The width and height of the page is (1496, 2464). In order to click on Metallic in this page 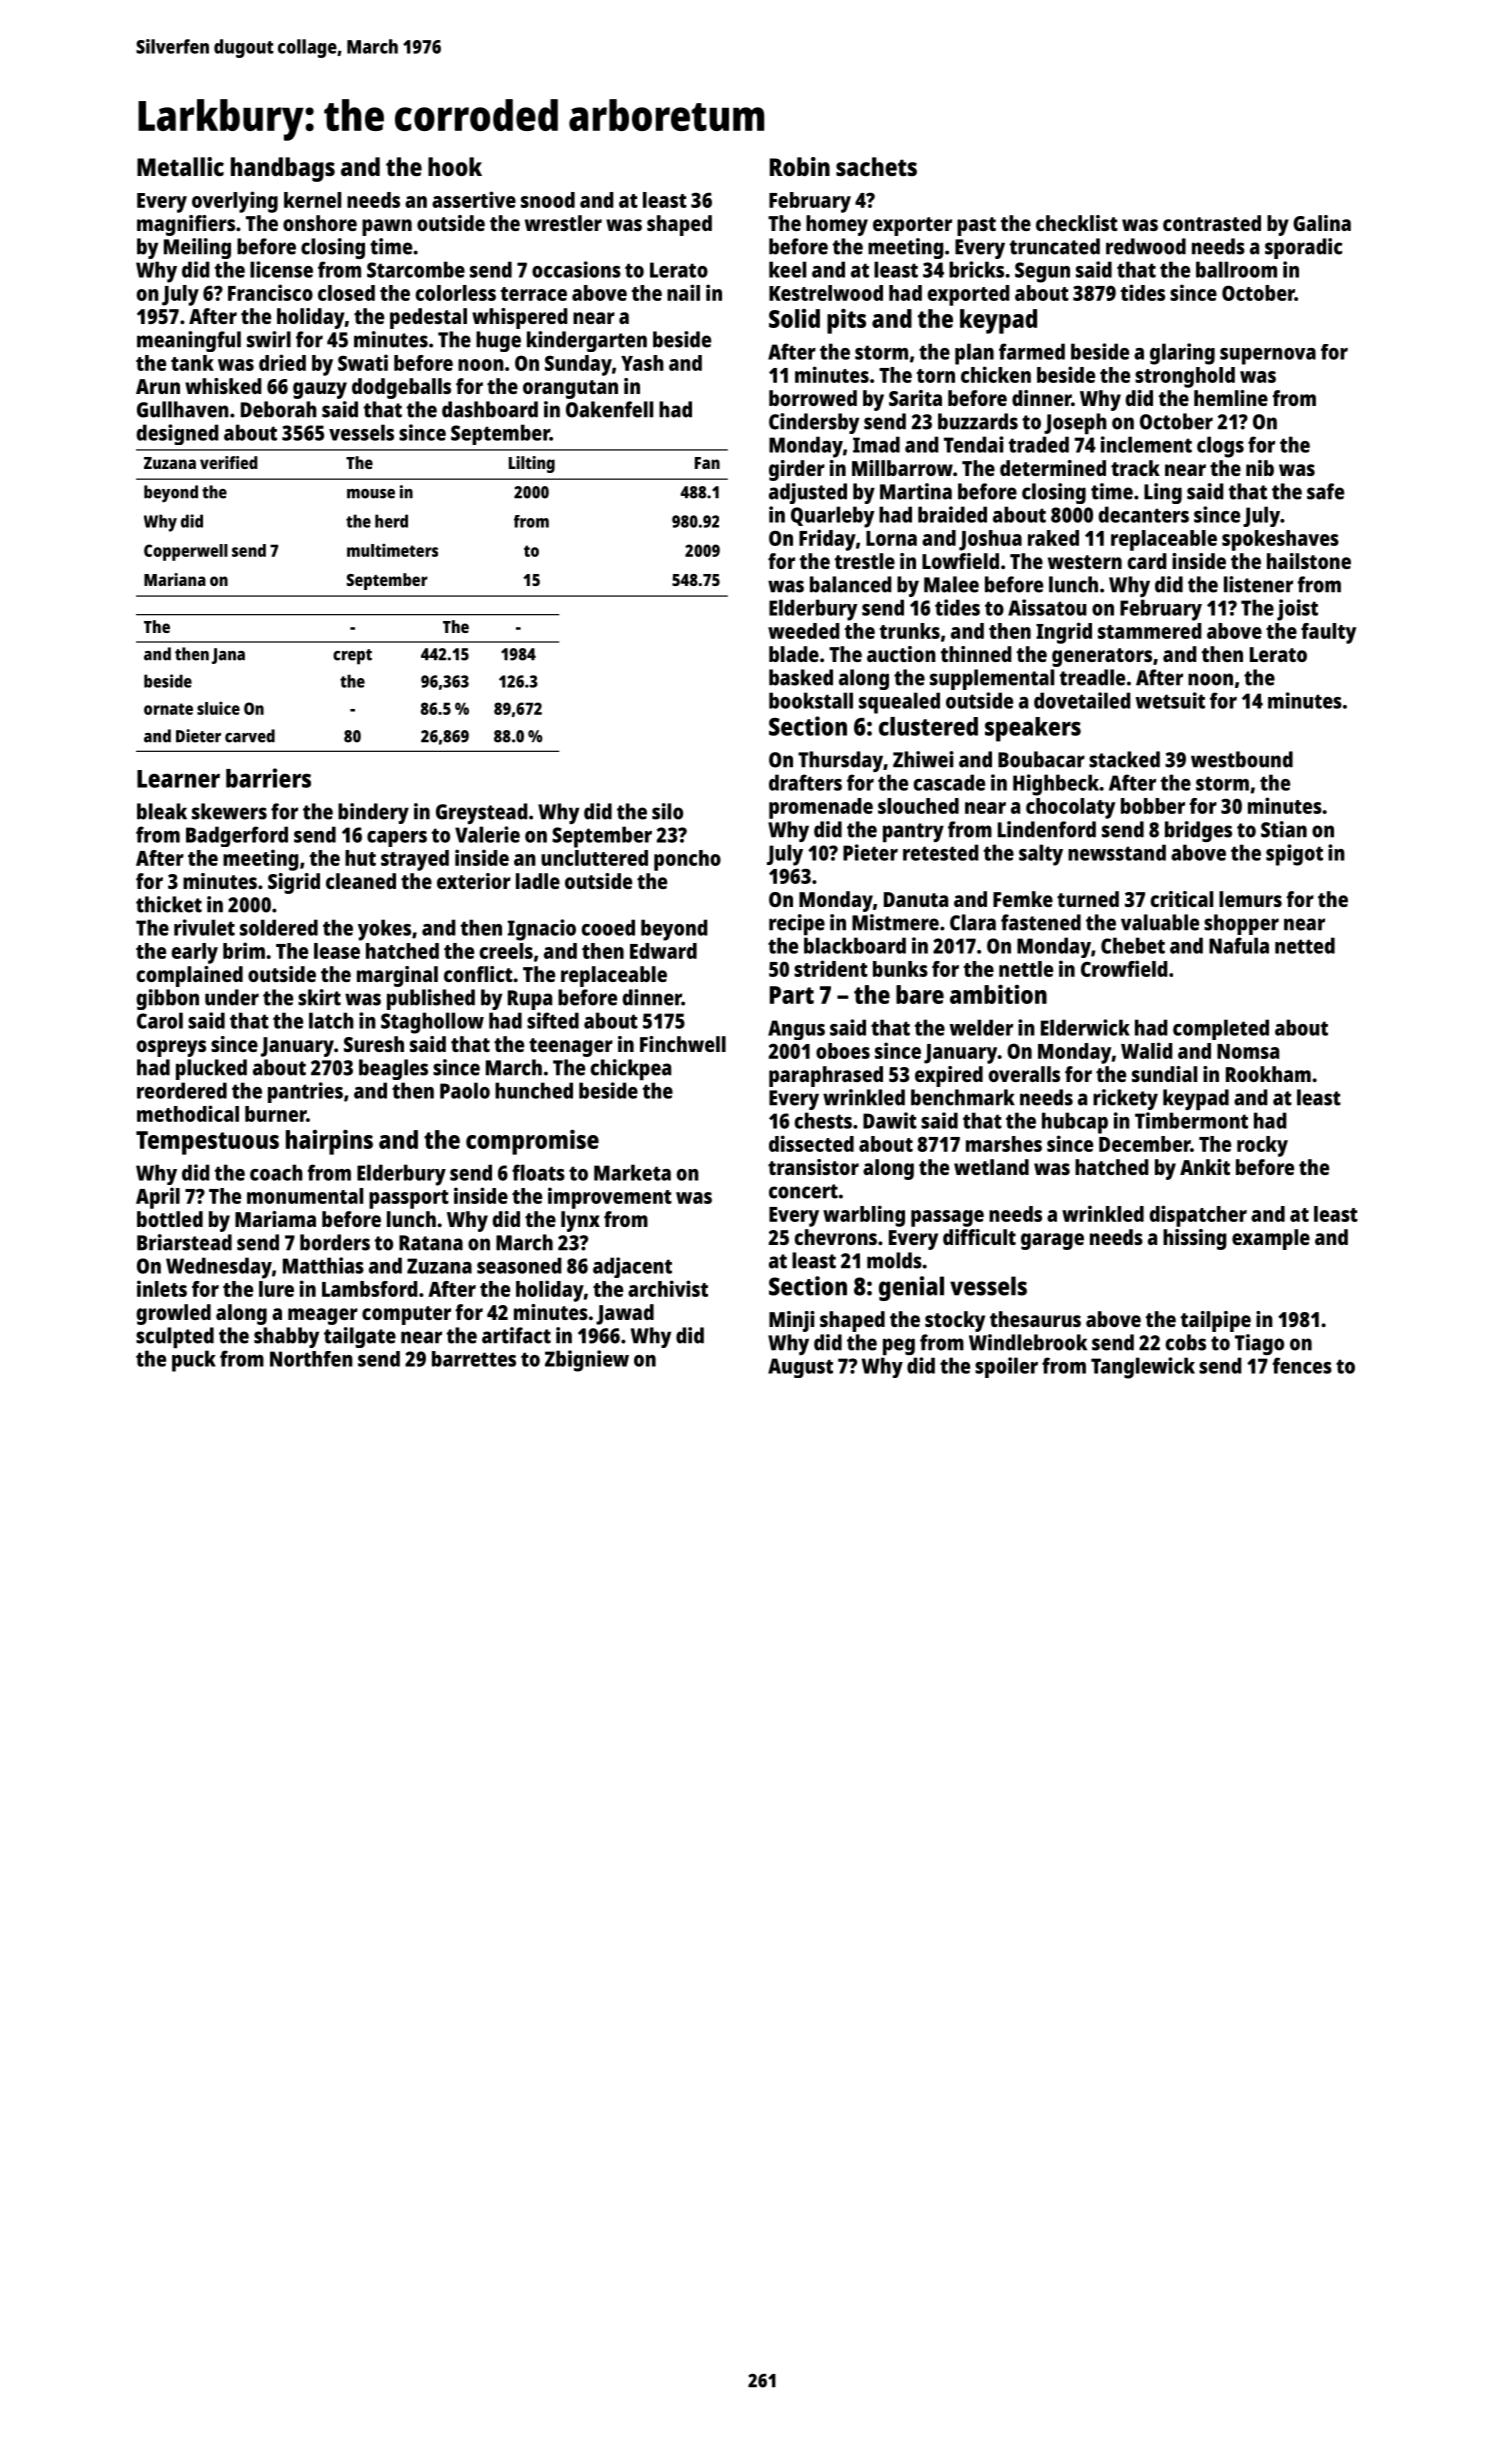, I will do `click(180, 166)`.
